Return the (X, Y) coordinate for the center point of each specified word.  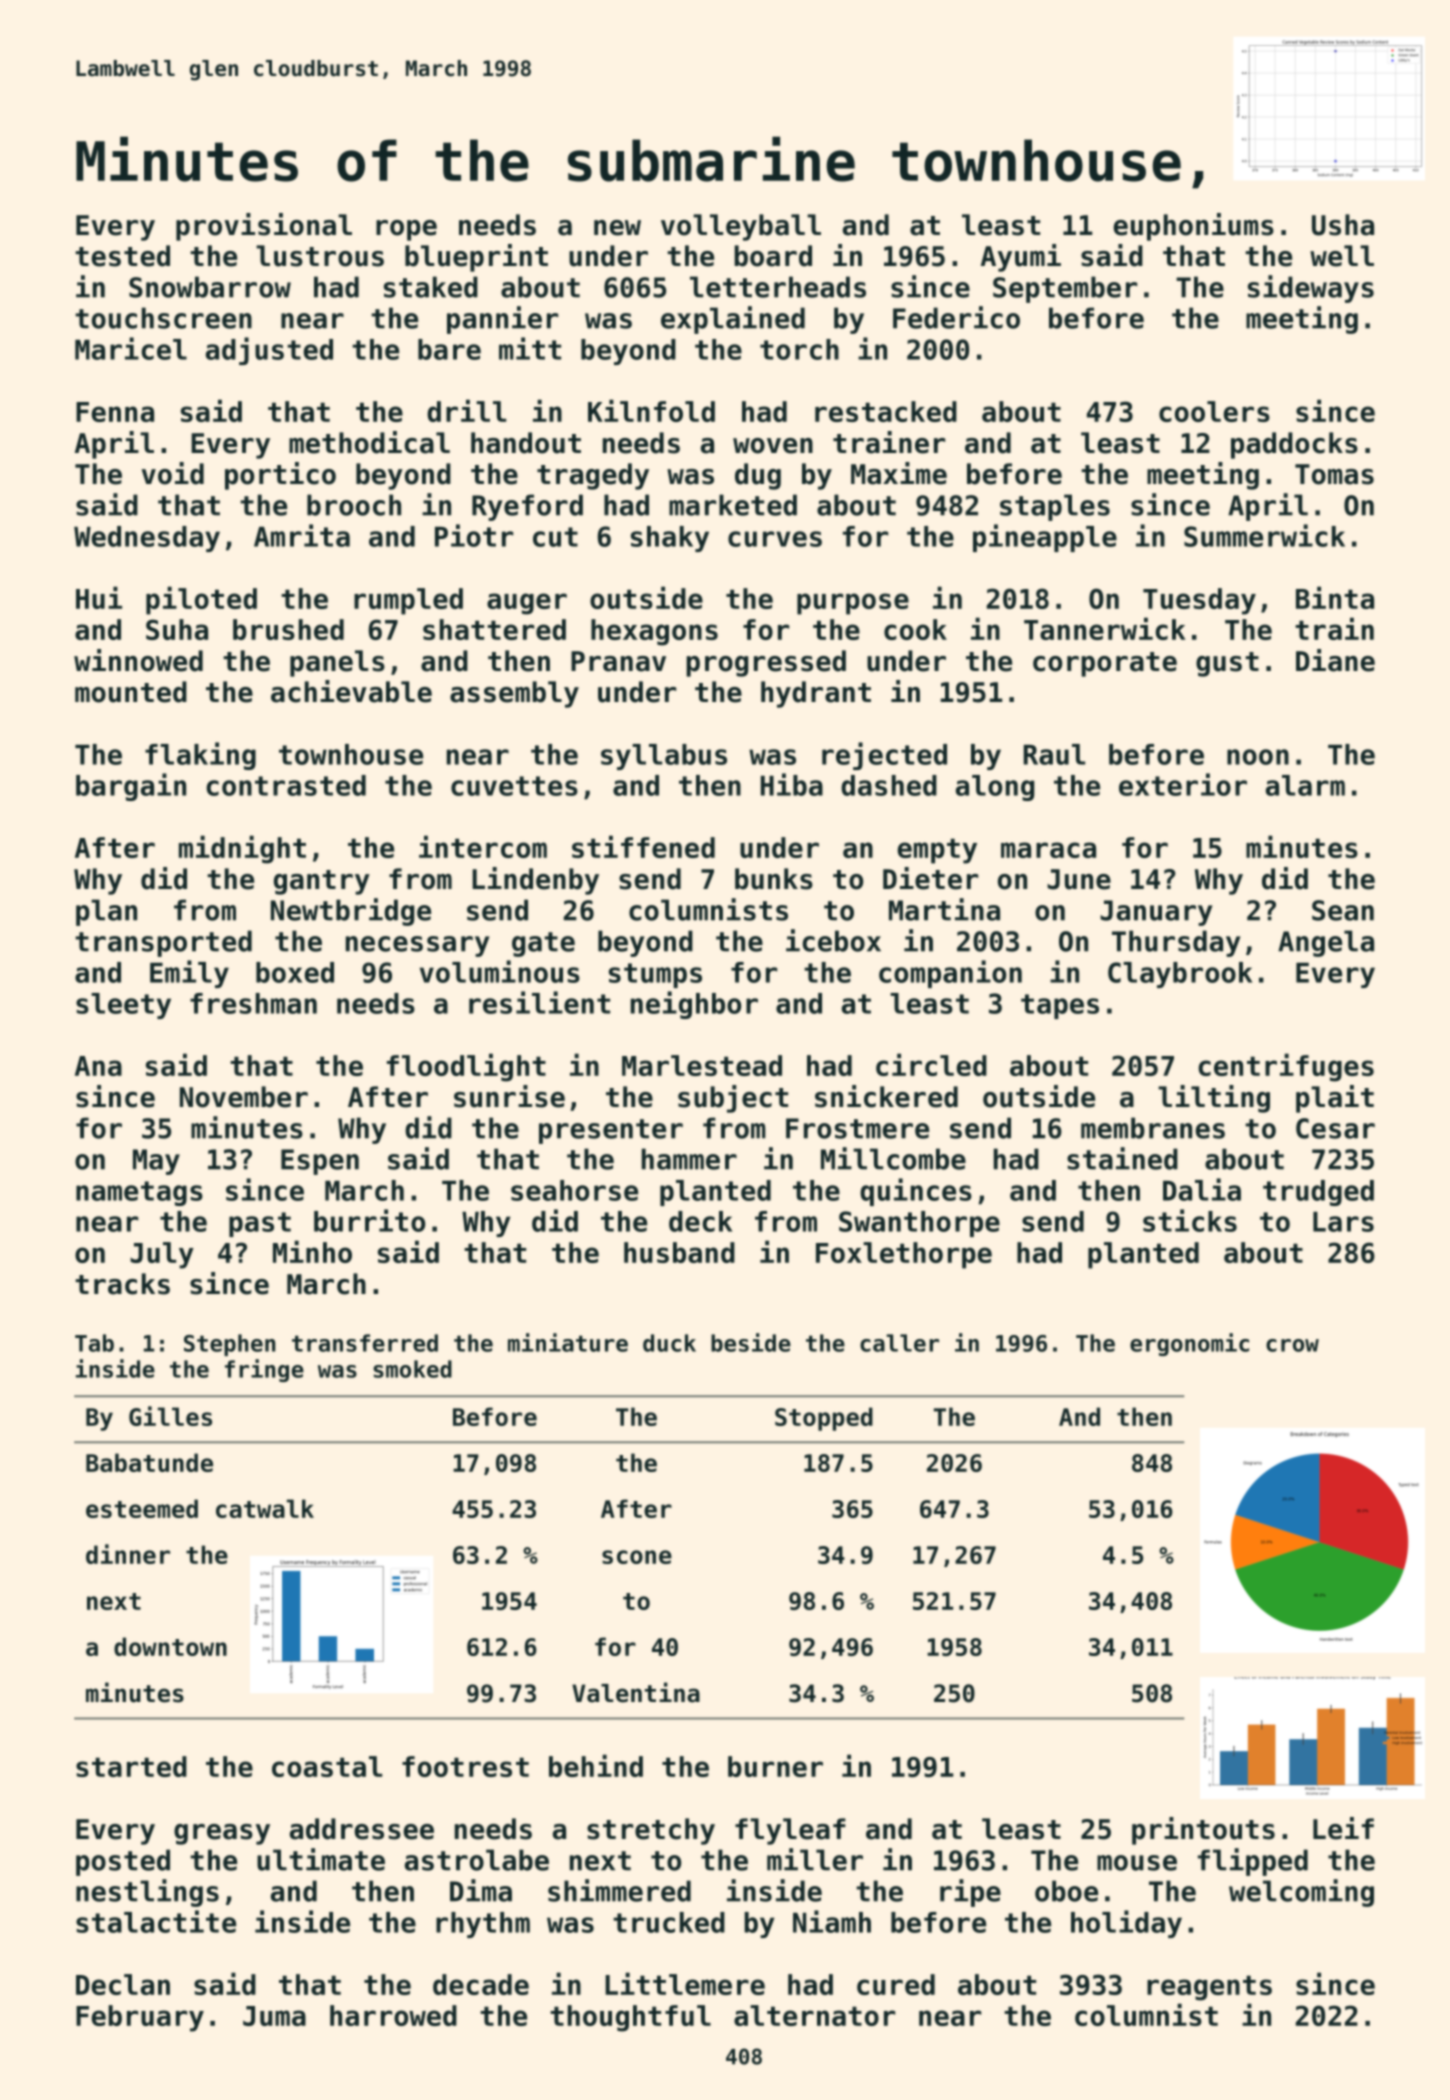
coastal (327, 1766)
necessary (418, 946)
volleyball (741, 227)
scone (637, 1557)
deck (700, 1221)
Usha (1343, 225)
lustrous (320, 256)
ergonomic (1189, 1344)
